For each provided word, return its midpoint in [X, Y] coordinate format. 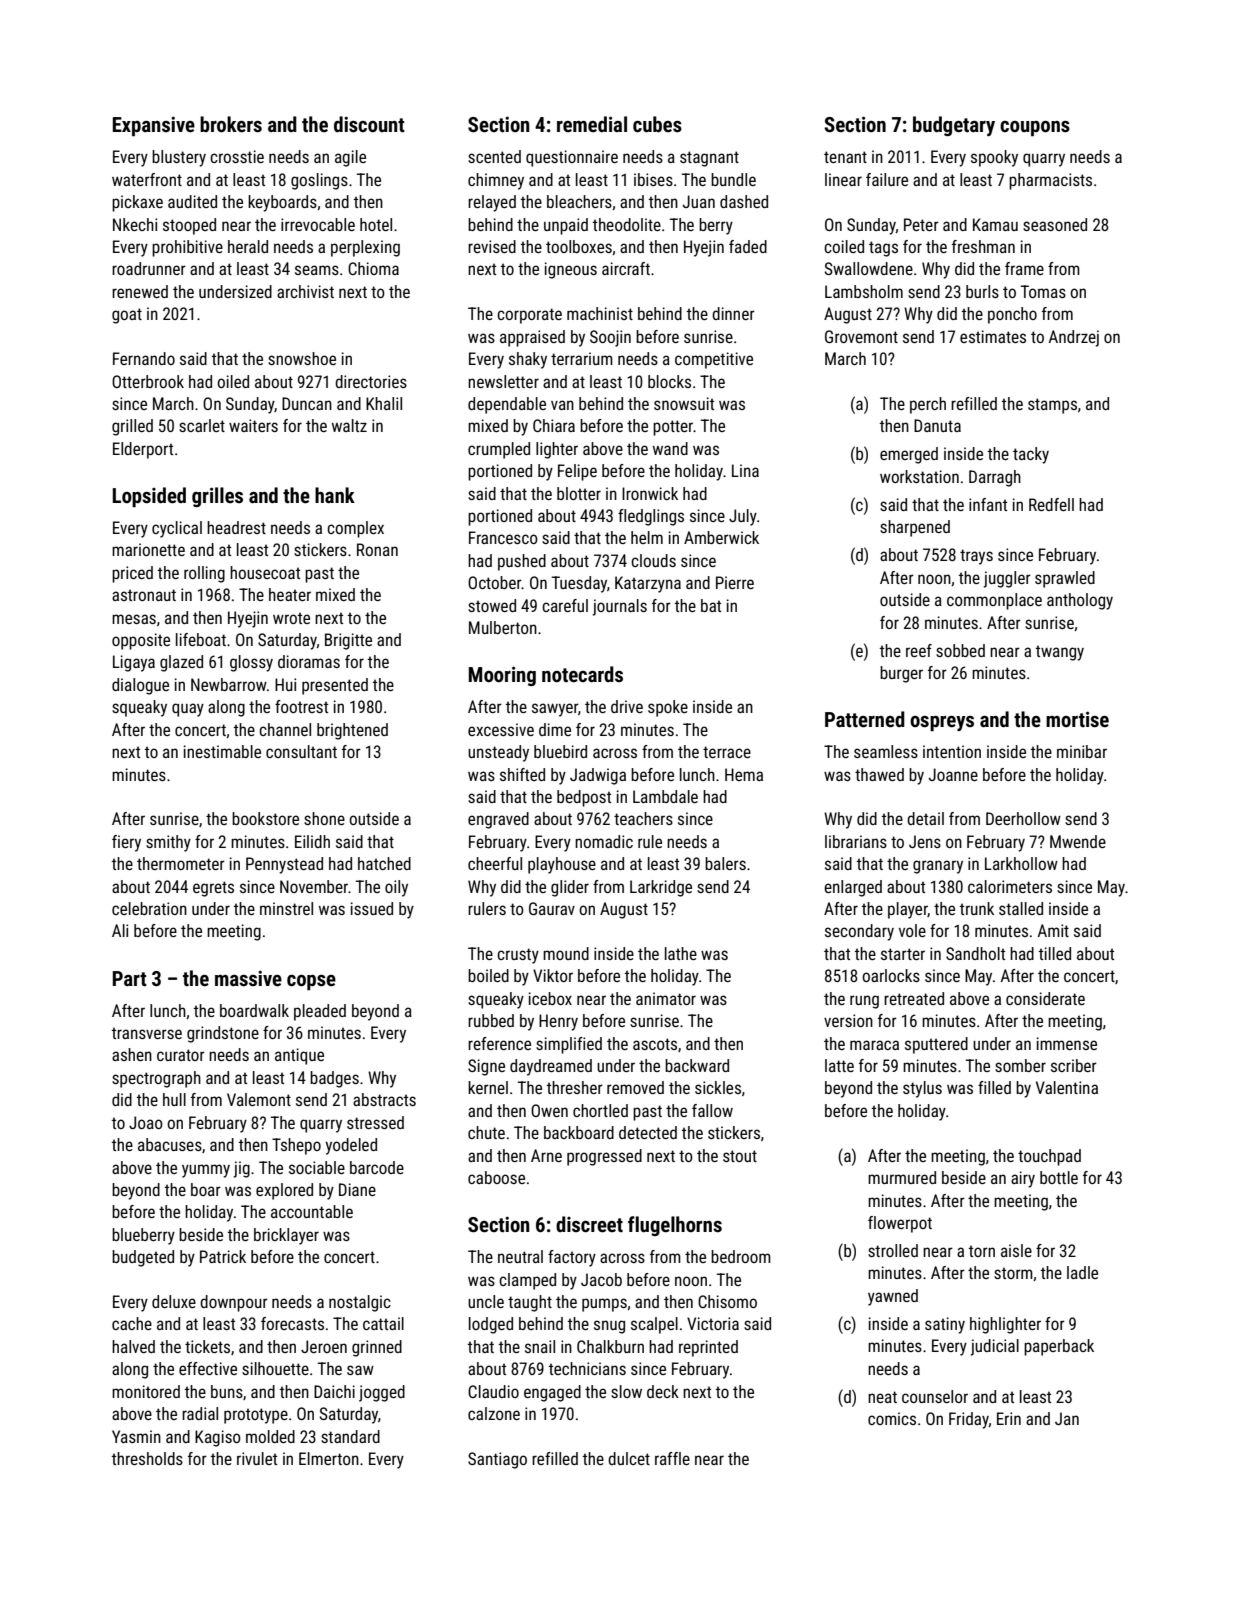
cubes [657, 124]
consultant [301, 751]
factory [572, 1258]
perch [928, 405]
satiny [945, 1325]
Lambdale [665, 796]
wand [670, 448]
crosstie [237, 156]
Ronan [377, 549]
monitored [146, 1391]
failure [887, 179]
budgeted [143, 1258]
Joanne [953, 774]
